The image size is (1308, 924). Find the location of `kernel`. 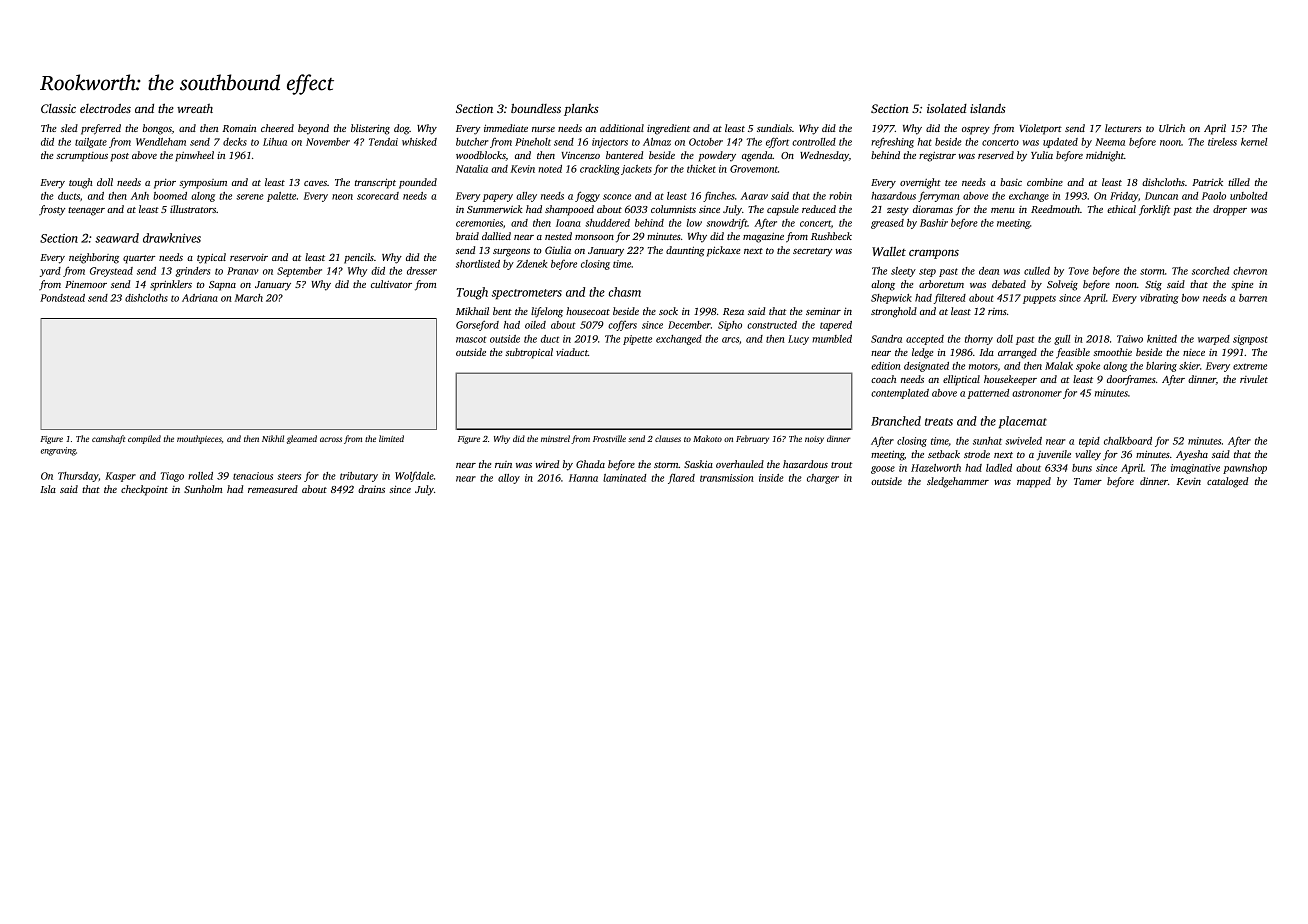

kernel is located at coordinates (1254, 142).
